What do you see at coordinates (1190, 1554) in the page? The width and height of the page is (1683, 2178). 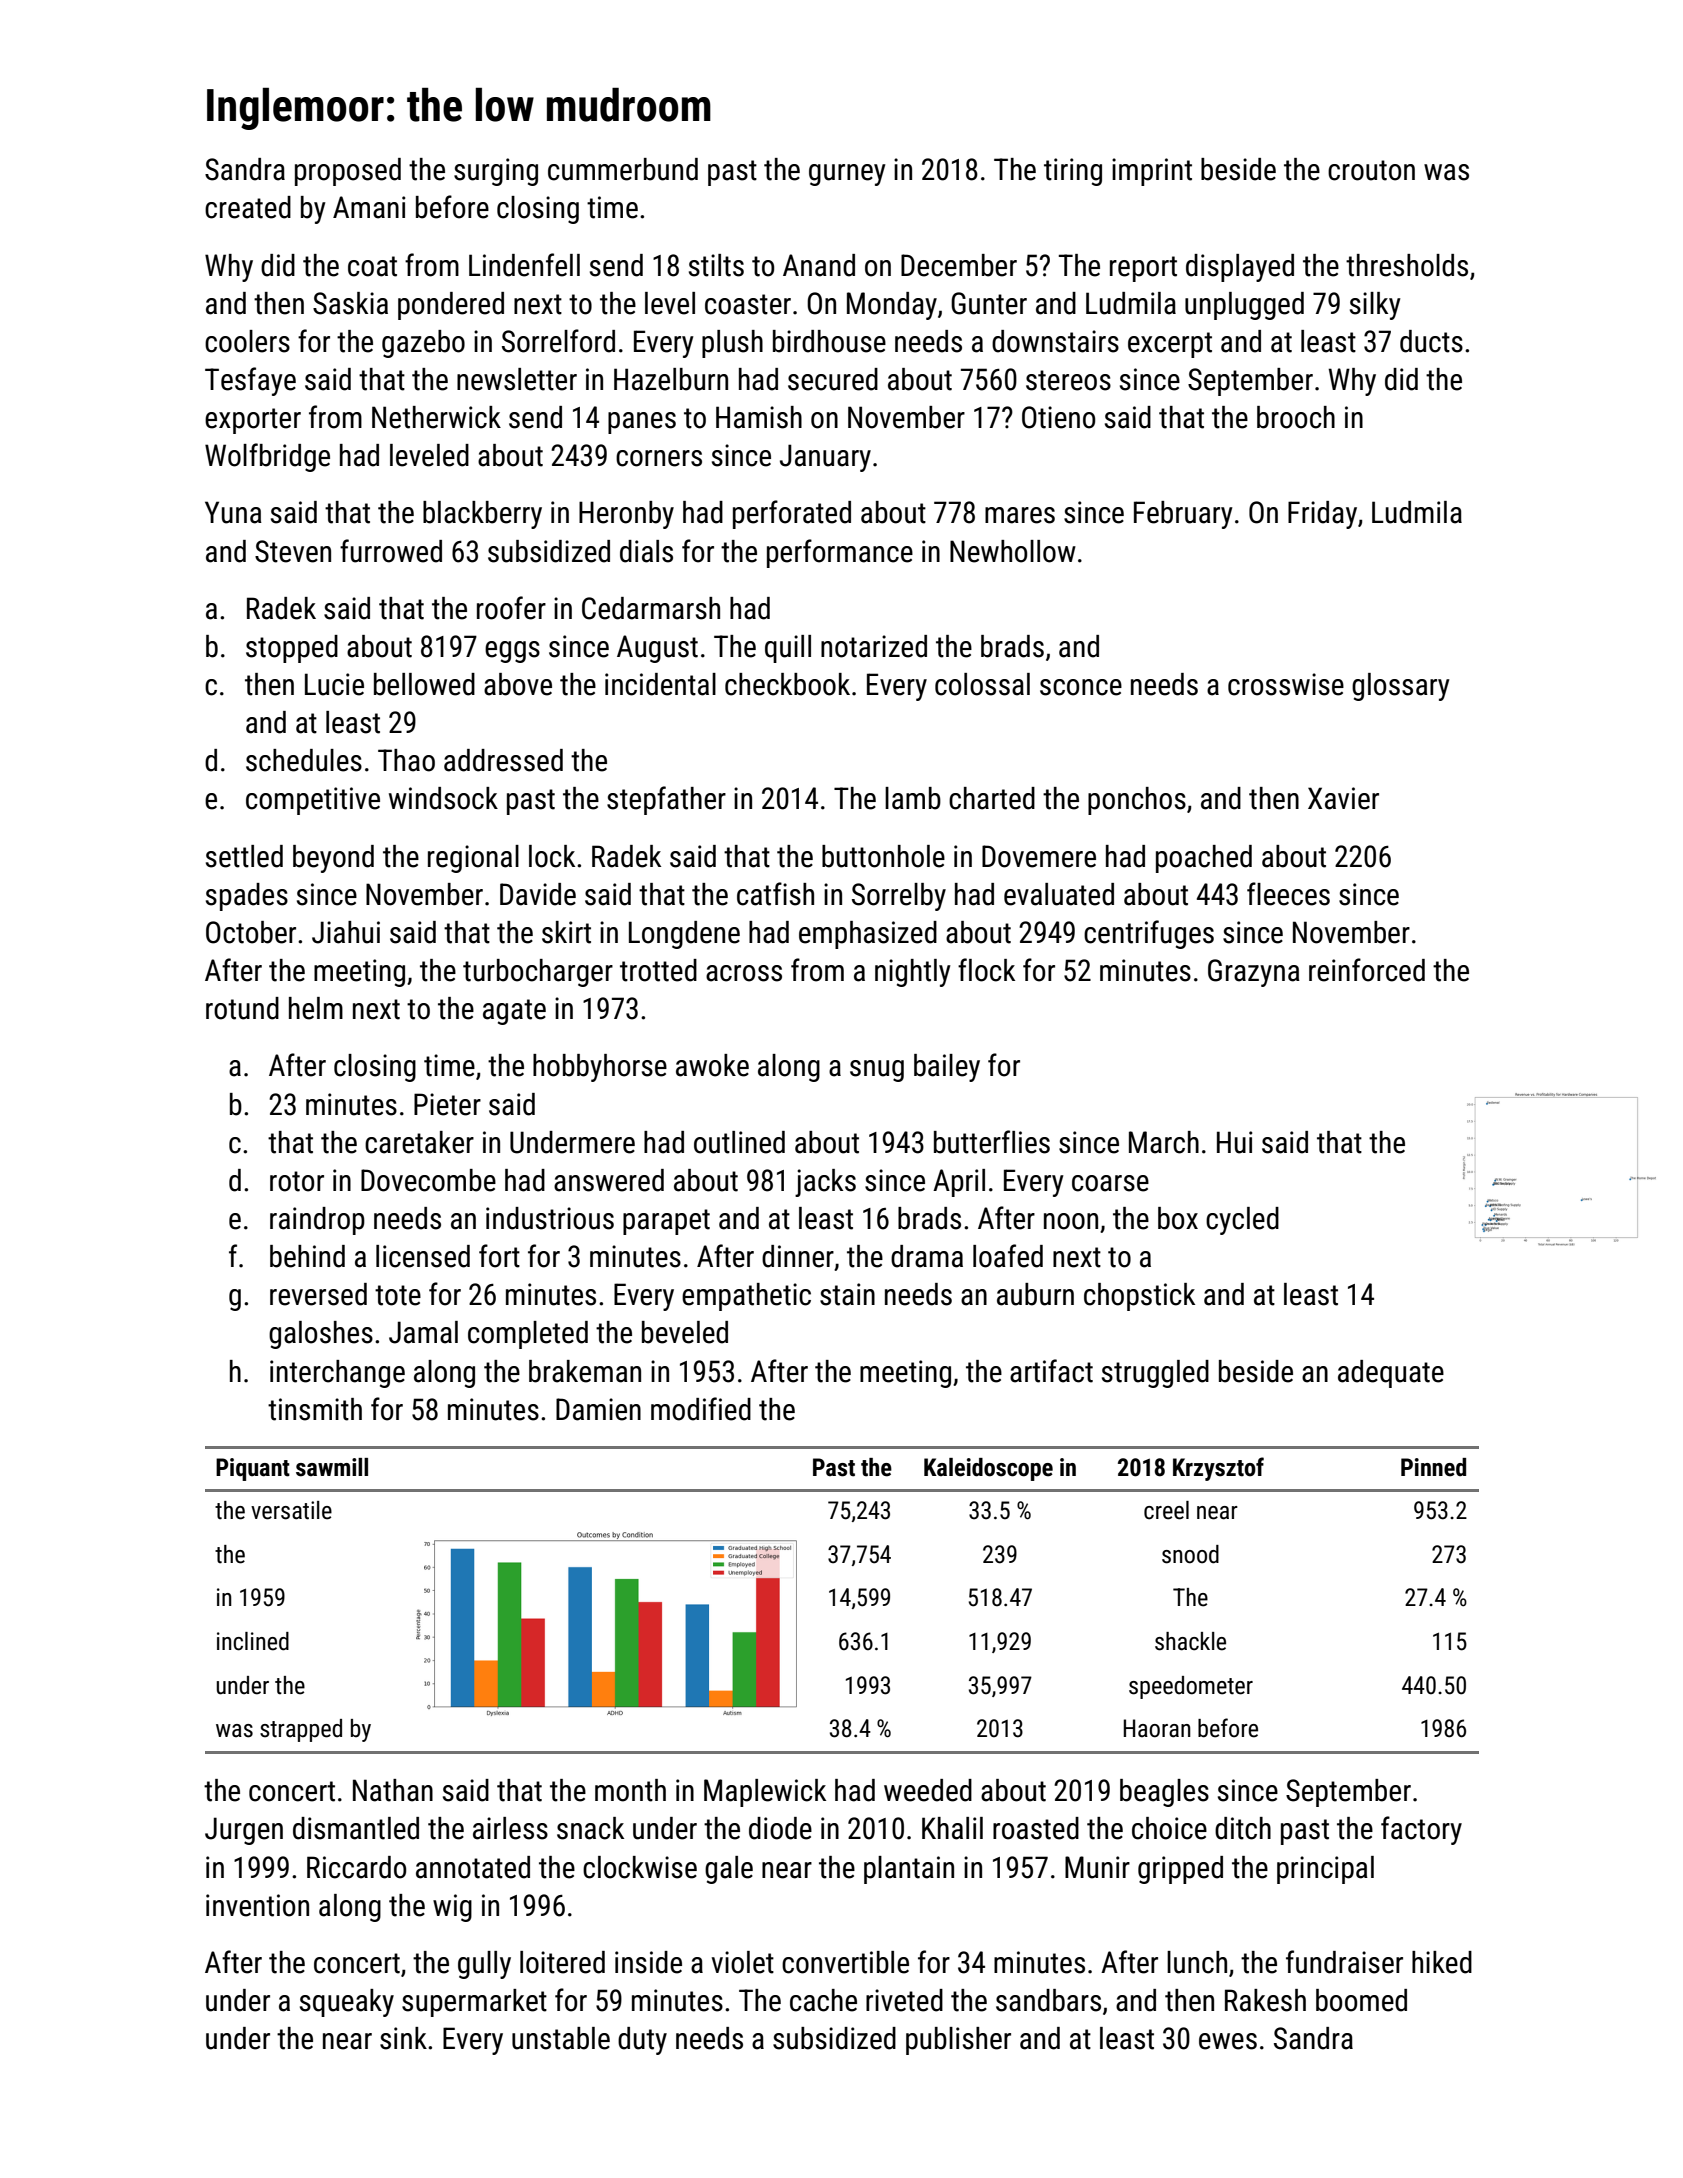 I see `snood` at bounding box center [1190, 1554].
